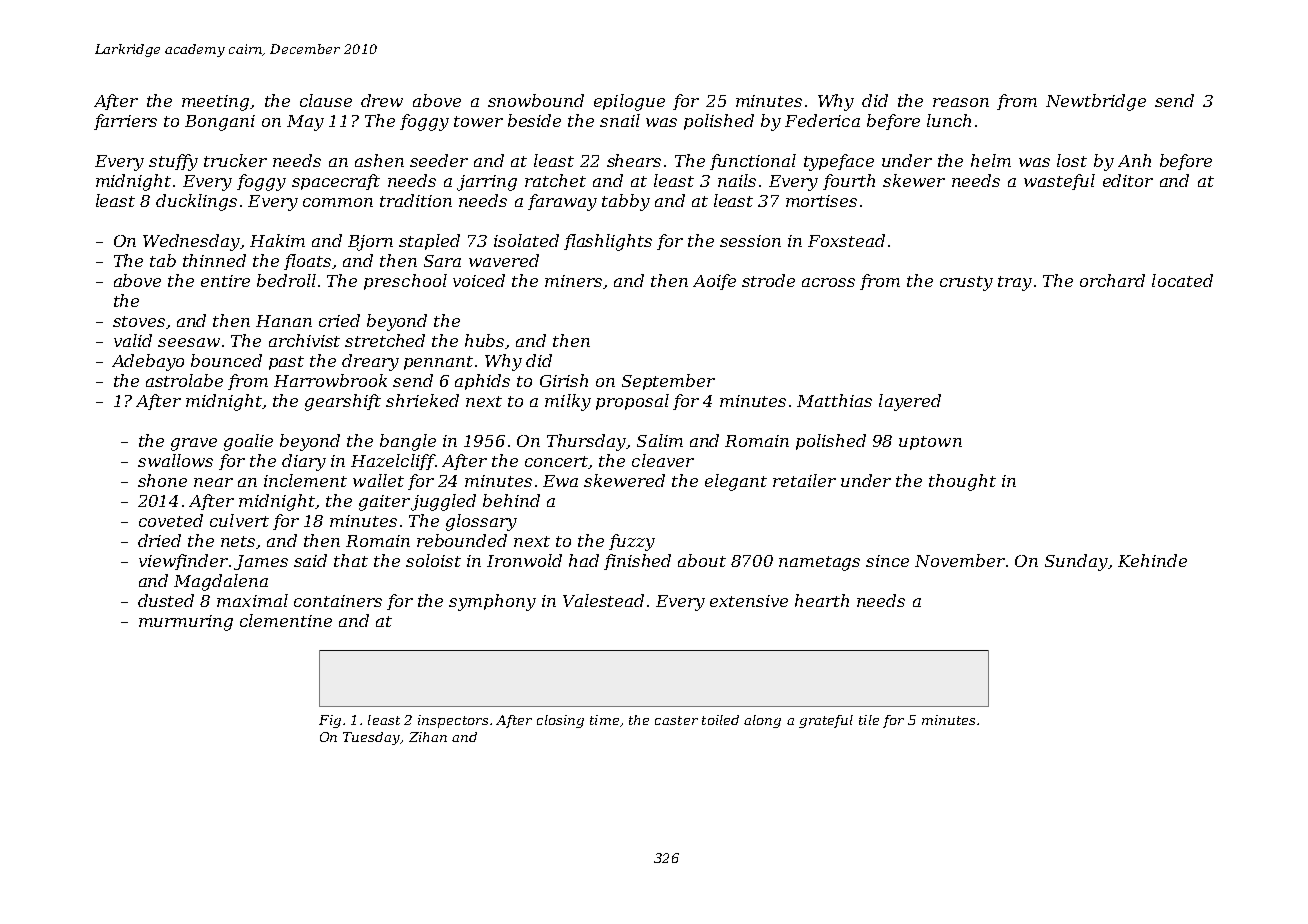 The width and height of the document is (1308, 924). What do you see at coordinates (330, 721) in the document?
I see `Fig` at bounding box center [330, 721].
